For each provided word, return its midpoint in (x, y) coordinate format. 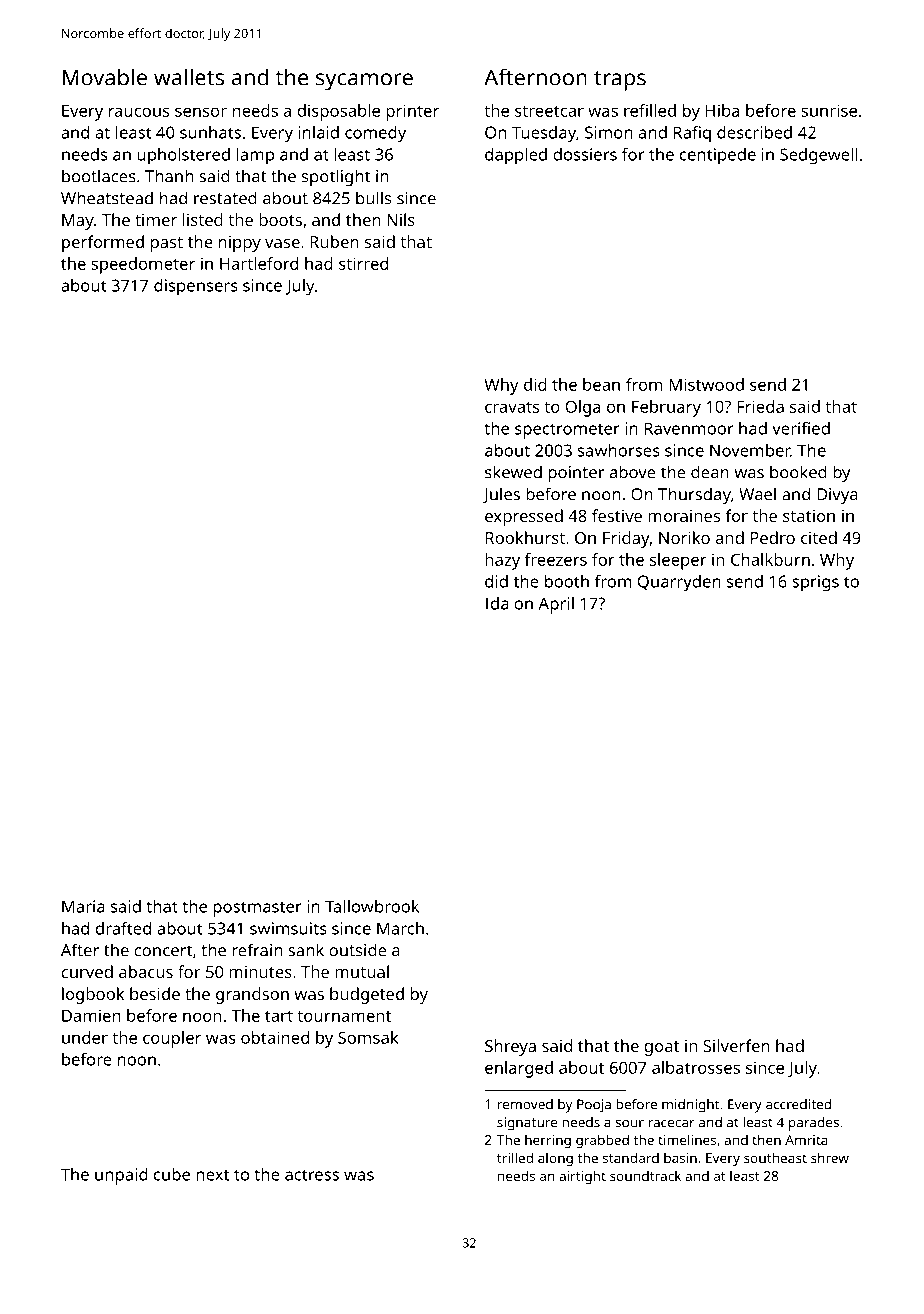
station (809, 516)
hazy (502, 561)
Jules (501, 495)
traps (620, 81)
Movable (105, 77)
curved (87, 971)
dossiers (585, 154)
